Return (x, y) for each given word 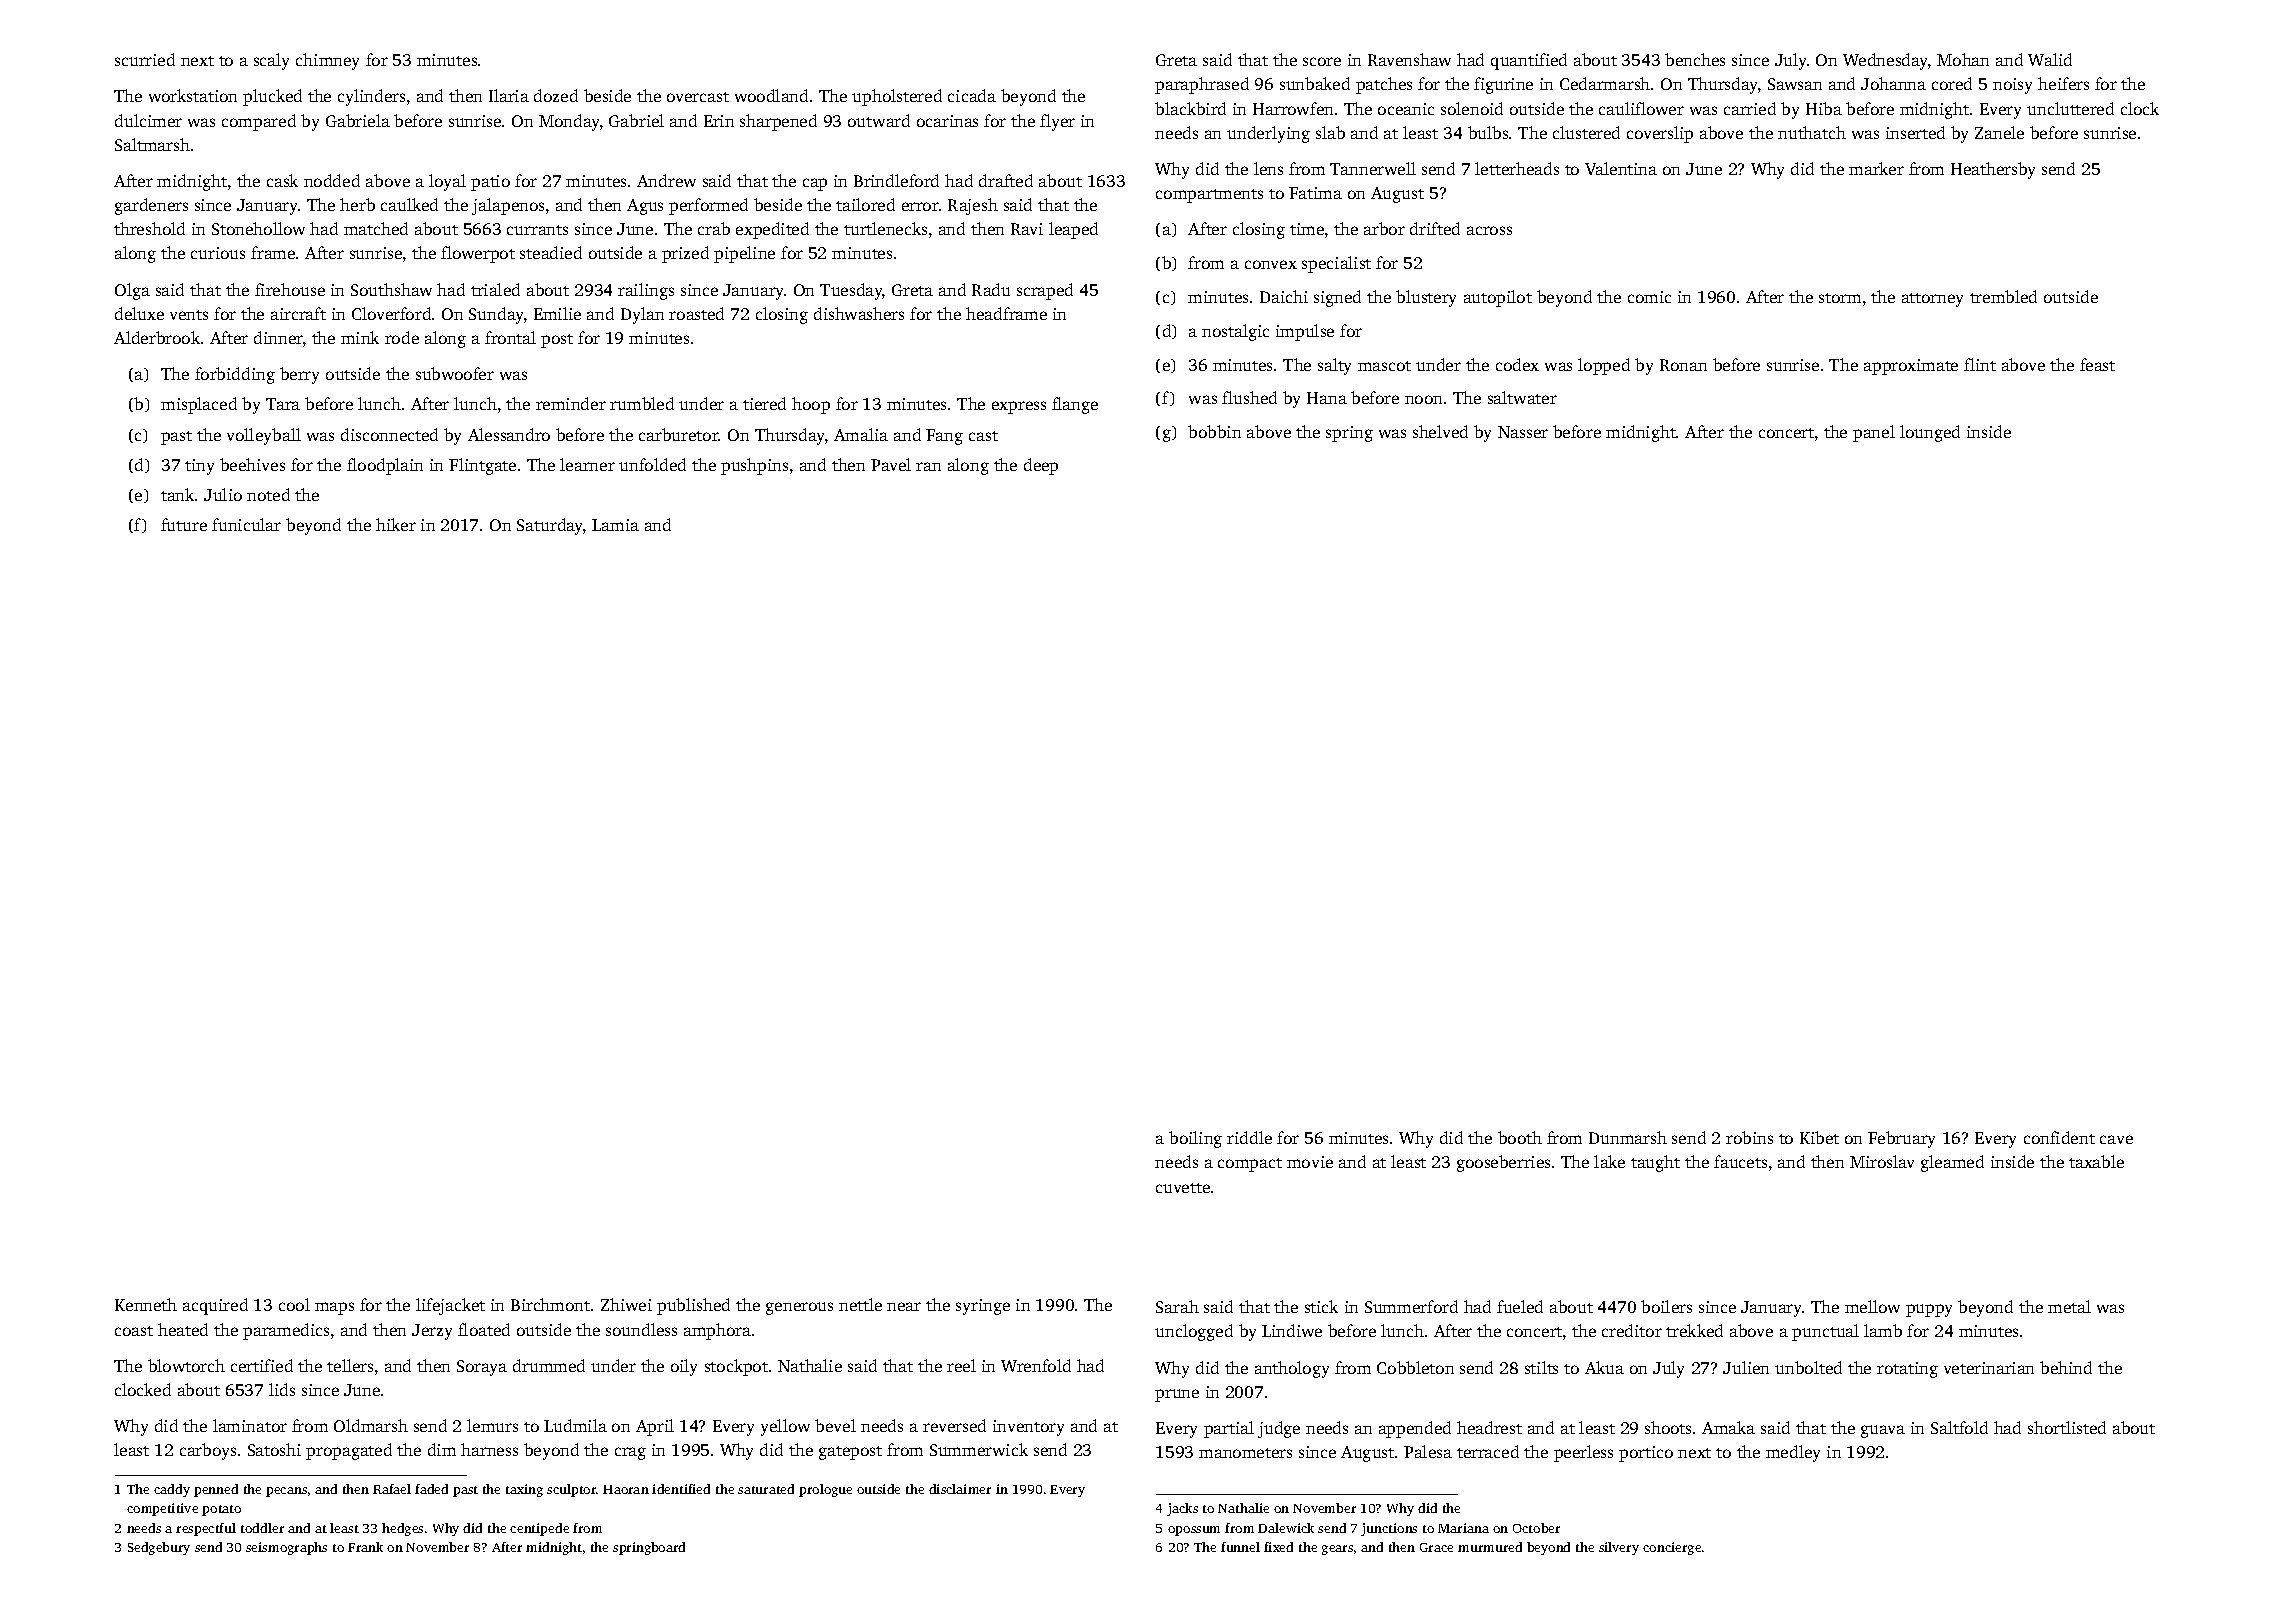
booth (1520, 1137)
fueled (1520, 1306)
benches (1695, 59)
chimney (327, 61)
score (1322, 61)
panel (1874, 433)
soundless (641, 1329)
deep (1041, 466)
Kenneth (146, 1304)
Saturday (550, 526)
